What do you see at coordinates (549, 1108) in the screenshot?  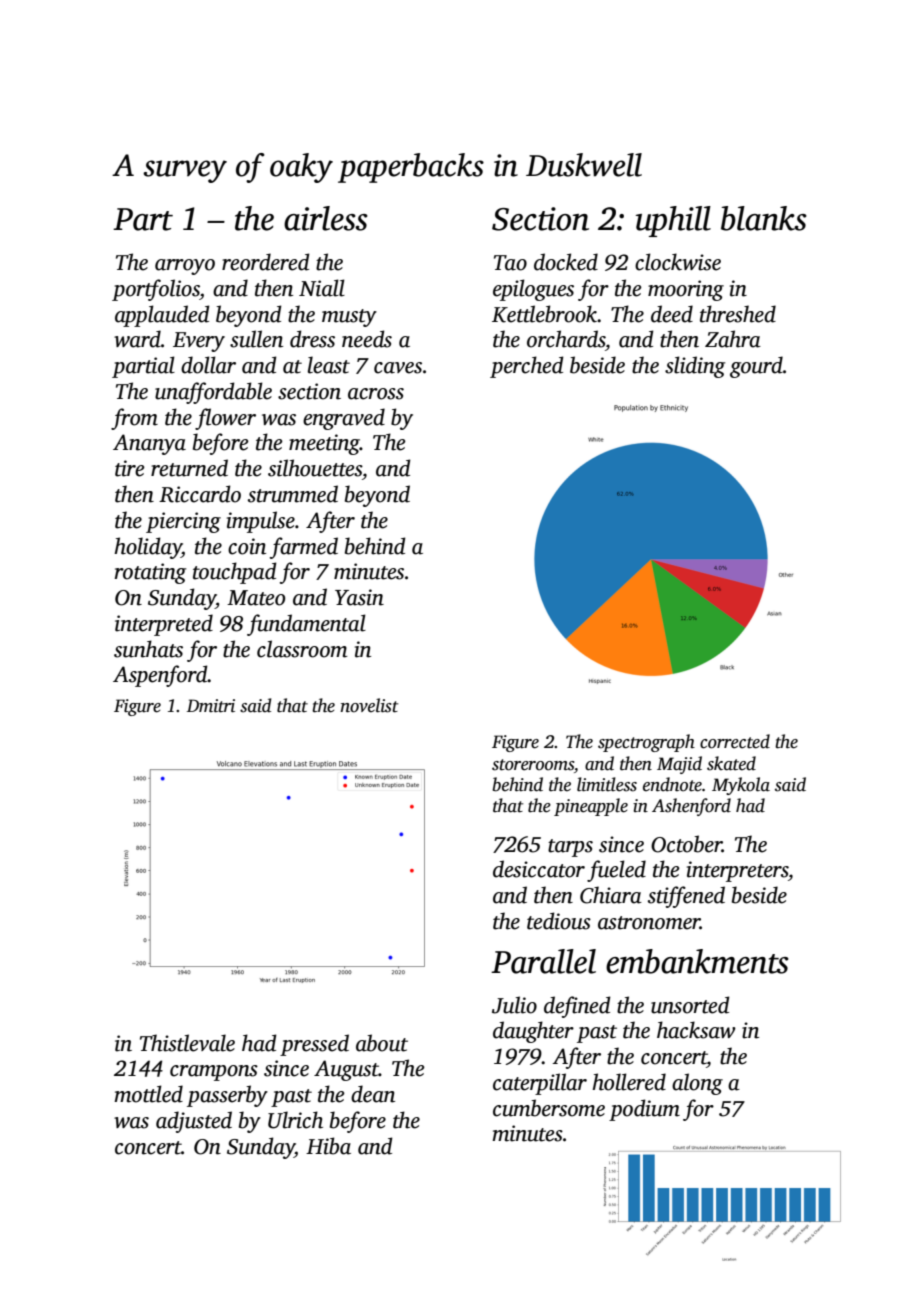 I see `cumbersome` at bounding box center [549, 1108].
